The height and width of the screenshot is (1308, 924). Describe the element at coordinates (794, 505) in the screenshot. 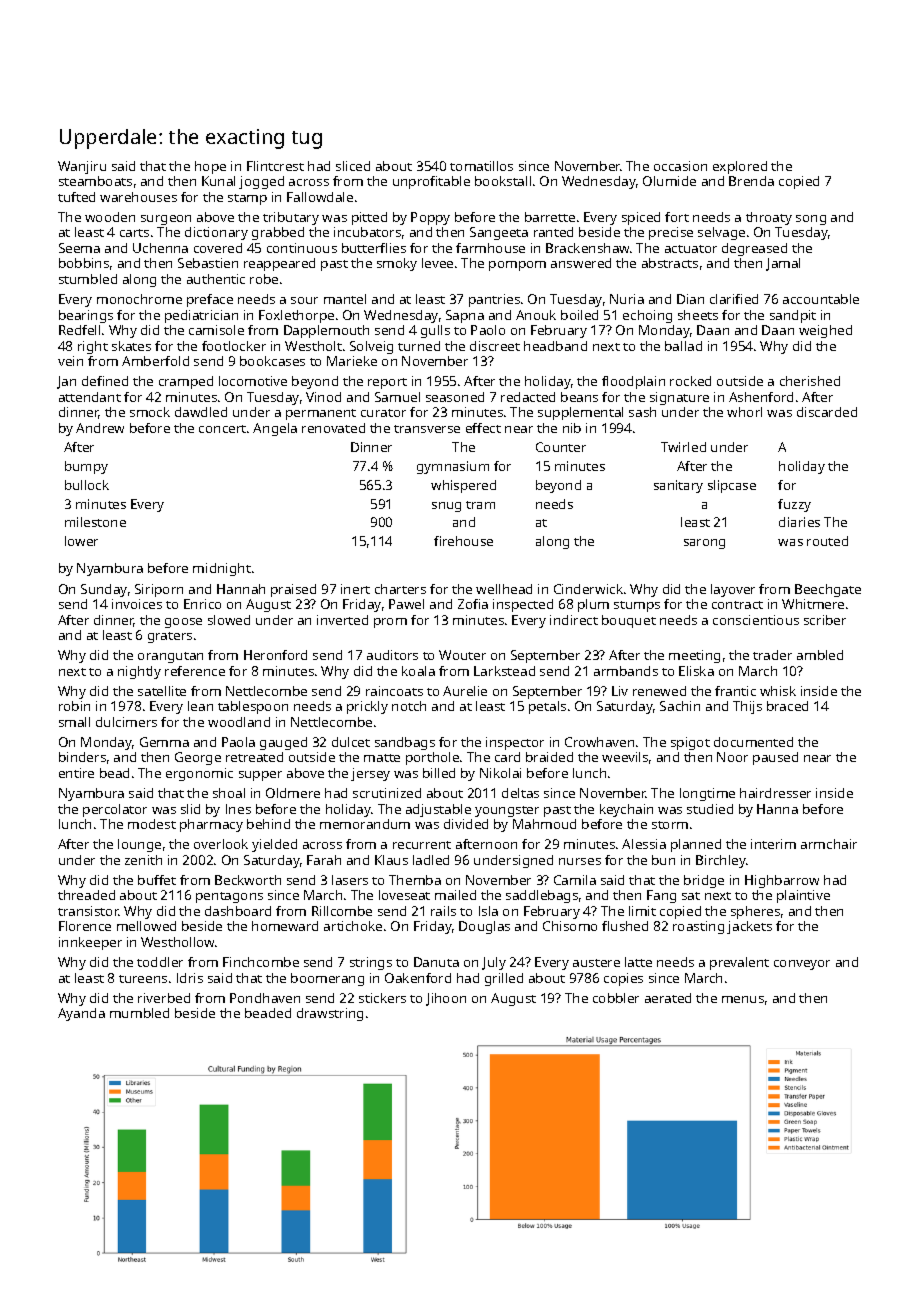

I see `fuzzy` at that location.
